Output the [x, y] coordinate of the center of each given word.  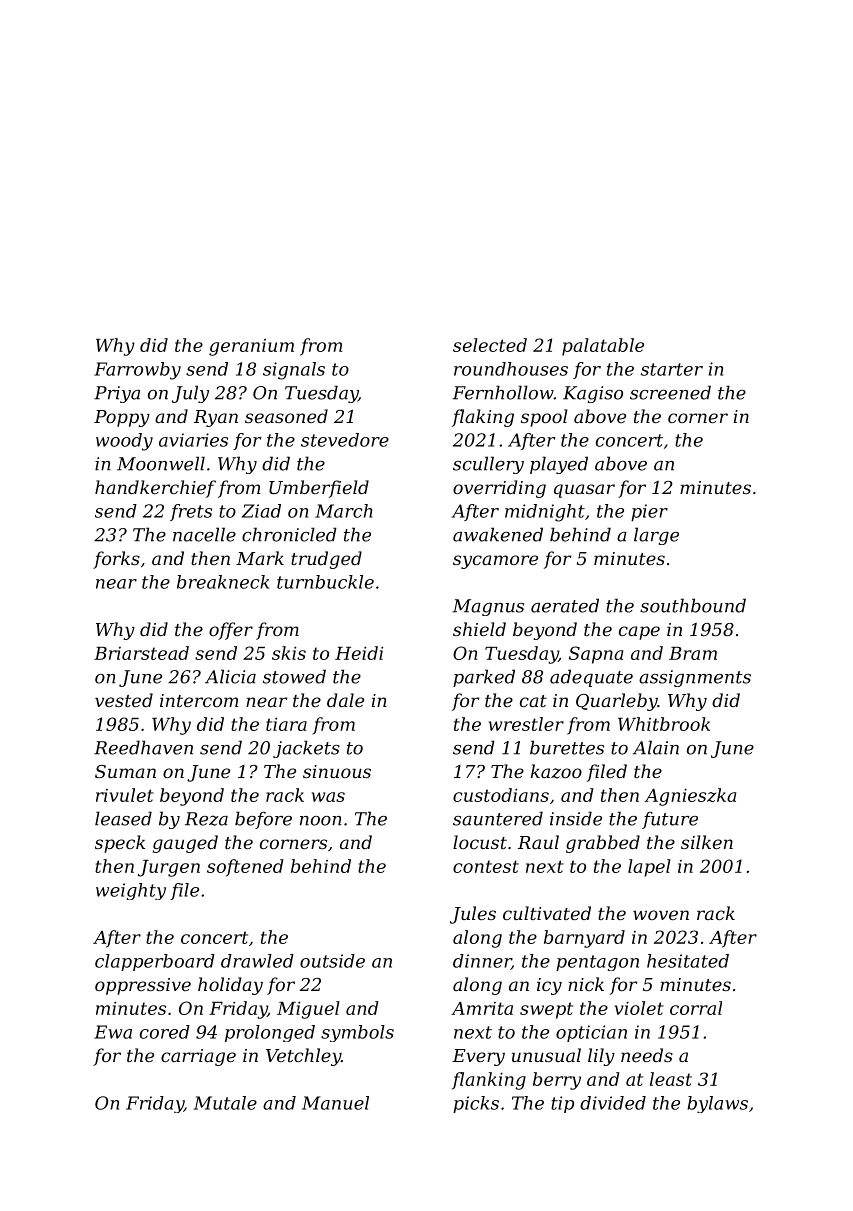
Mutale [225, 1103]
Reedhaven [143, 747]
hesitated [688, 961]
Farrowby [137, 371]
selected [490, 345]
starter [672, 369]
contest [486, 866]
